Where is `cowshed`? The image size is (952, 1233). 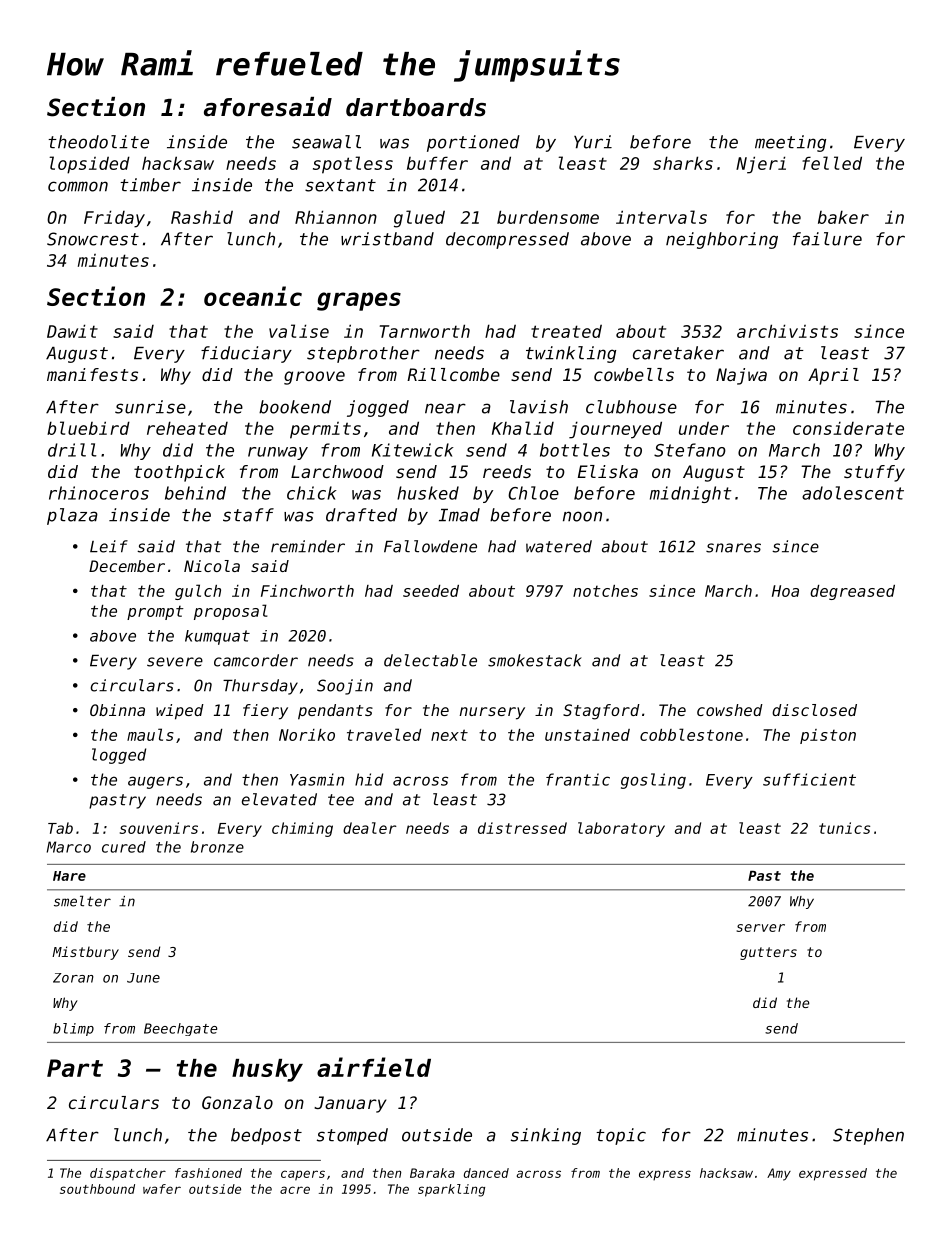 cowshed is located at coordinates (730, 710).
